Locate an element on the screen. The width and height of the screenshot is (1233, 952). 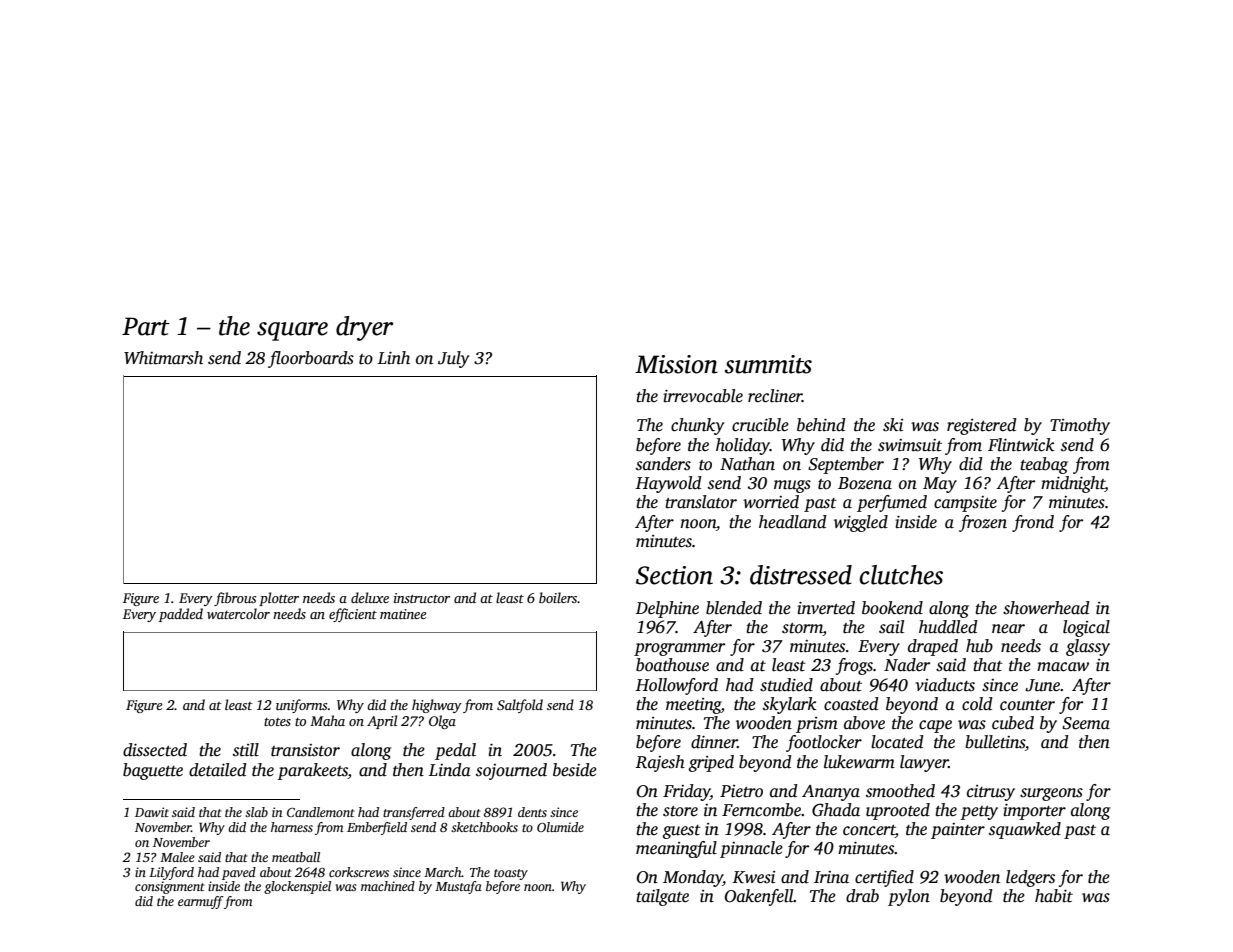
Whitmarsh is located at coordinates (163, 358).
